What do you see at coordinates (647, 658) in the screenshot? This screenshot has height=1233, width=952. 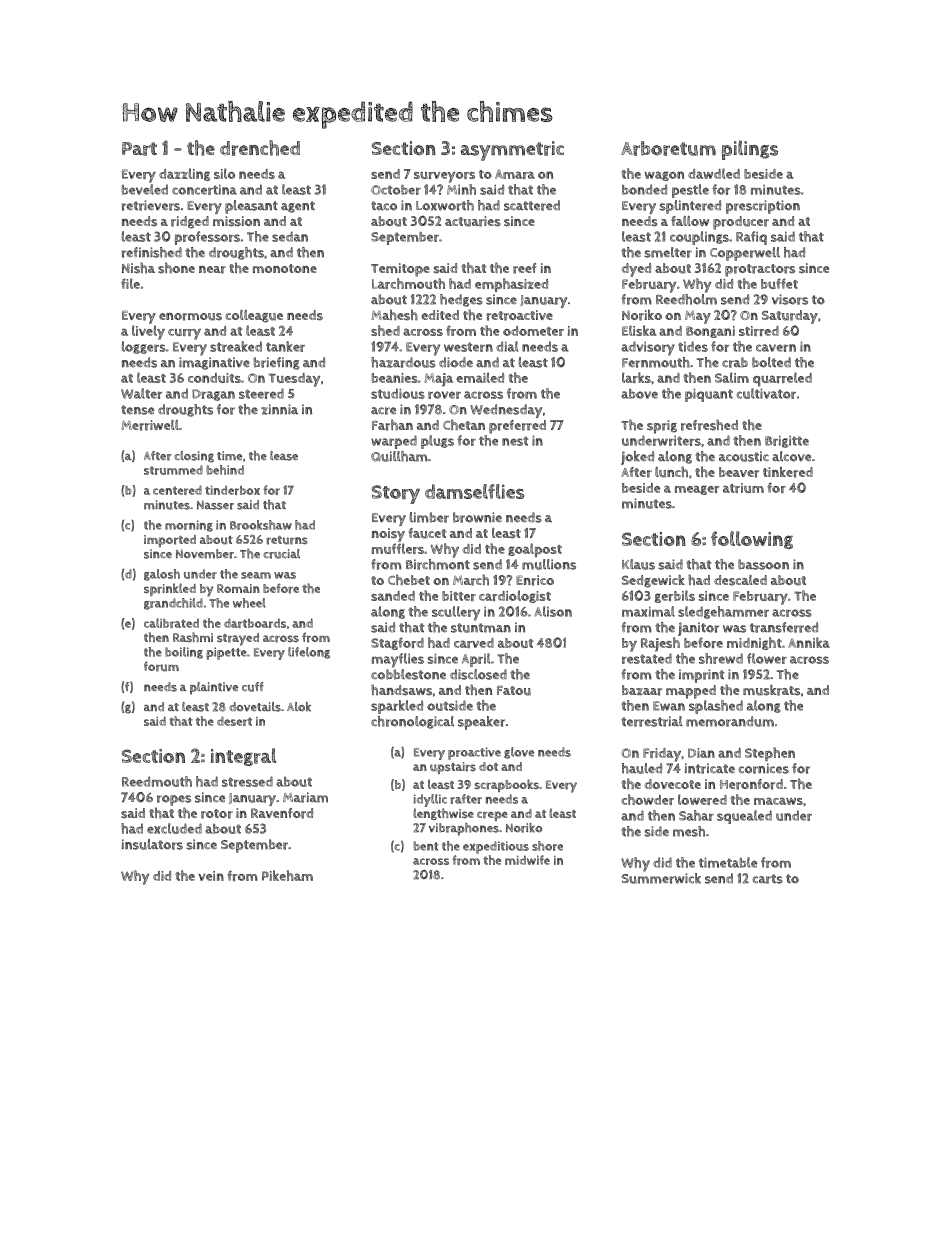 I see `restated` at bounding box center [647, 658].
